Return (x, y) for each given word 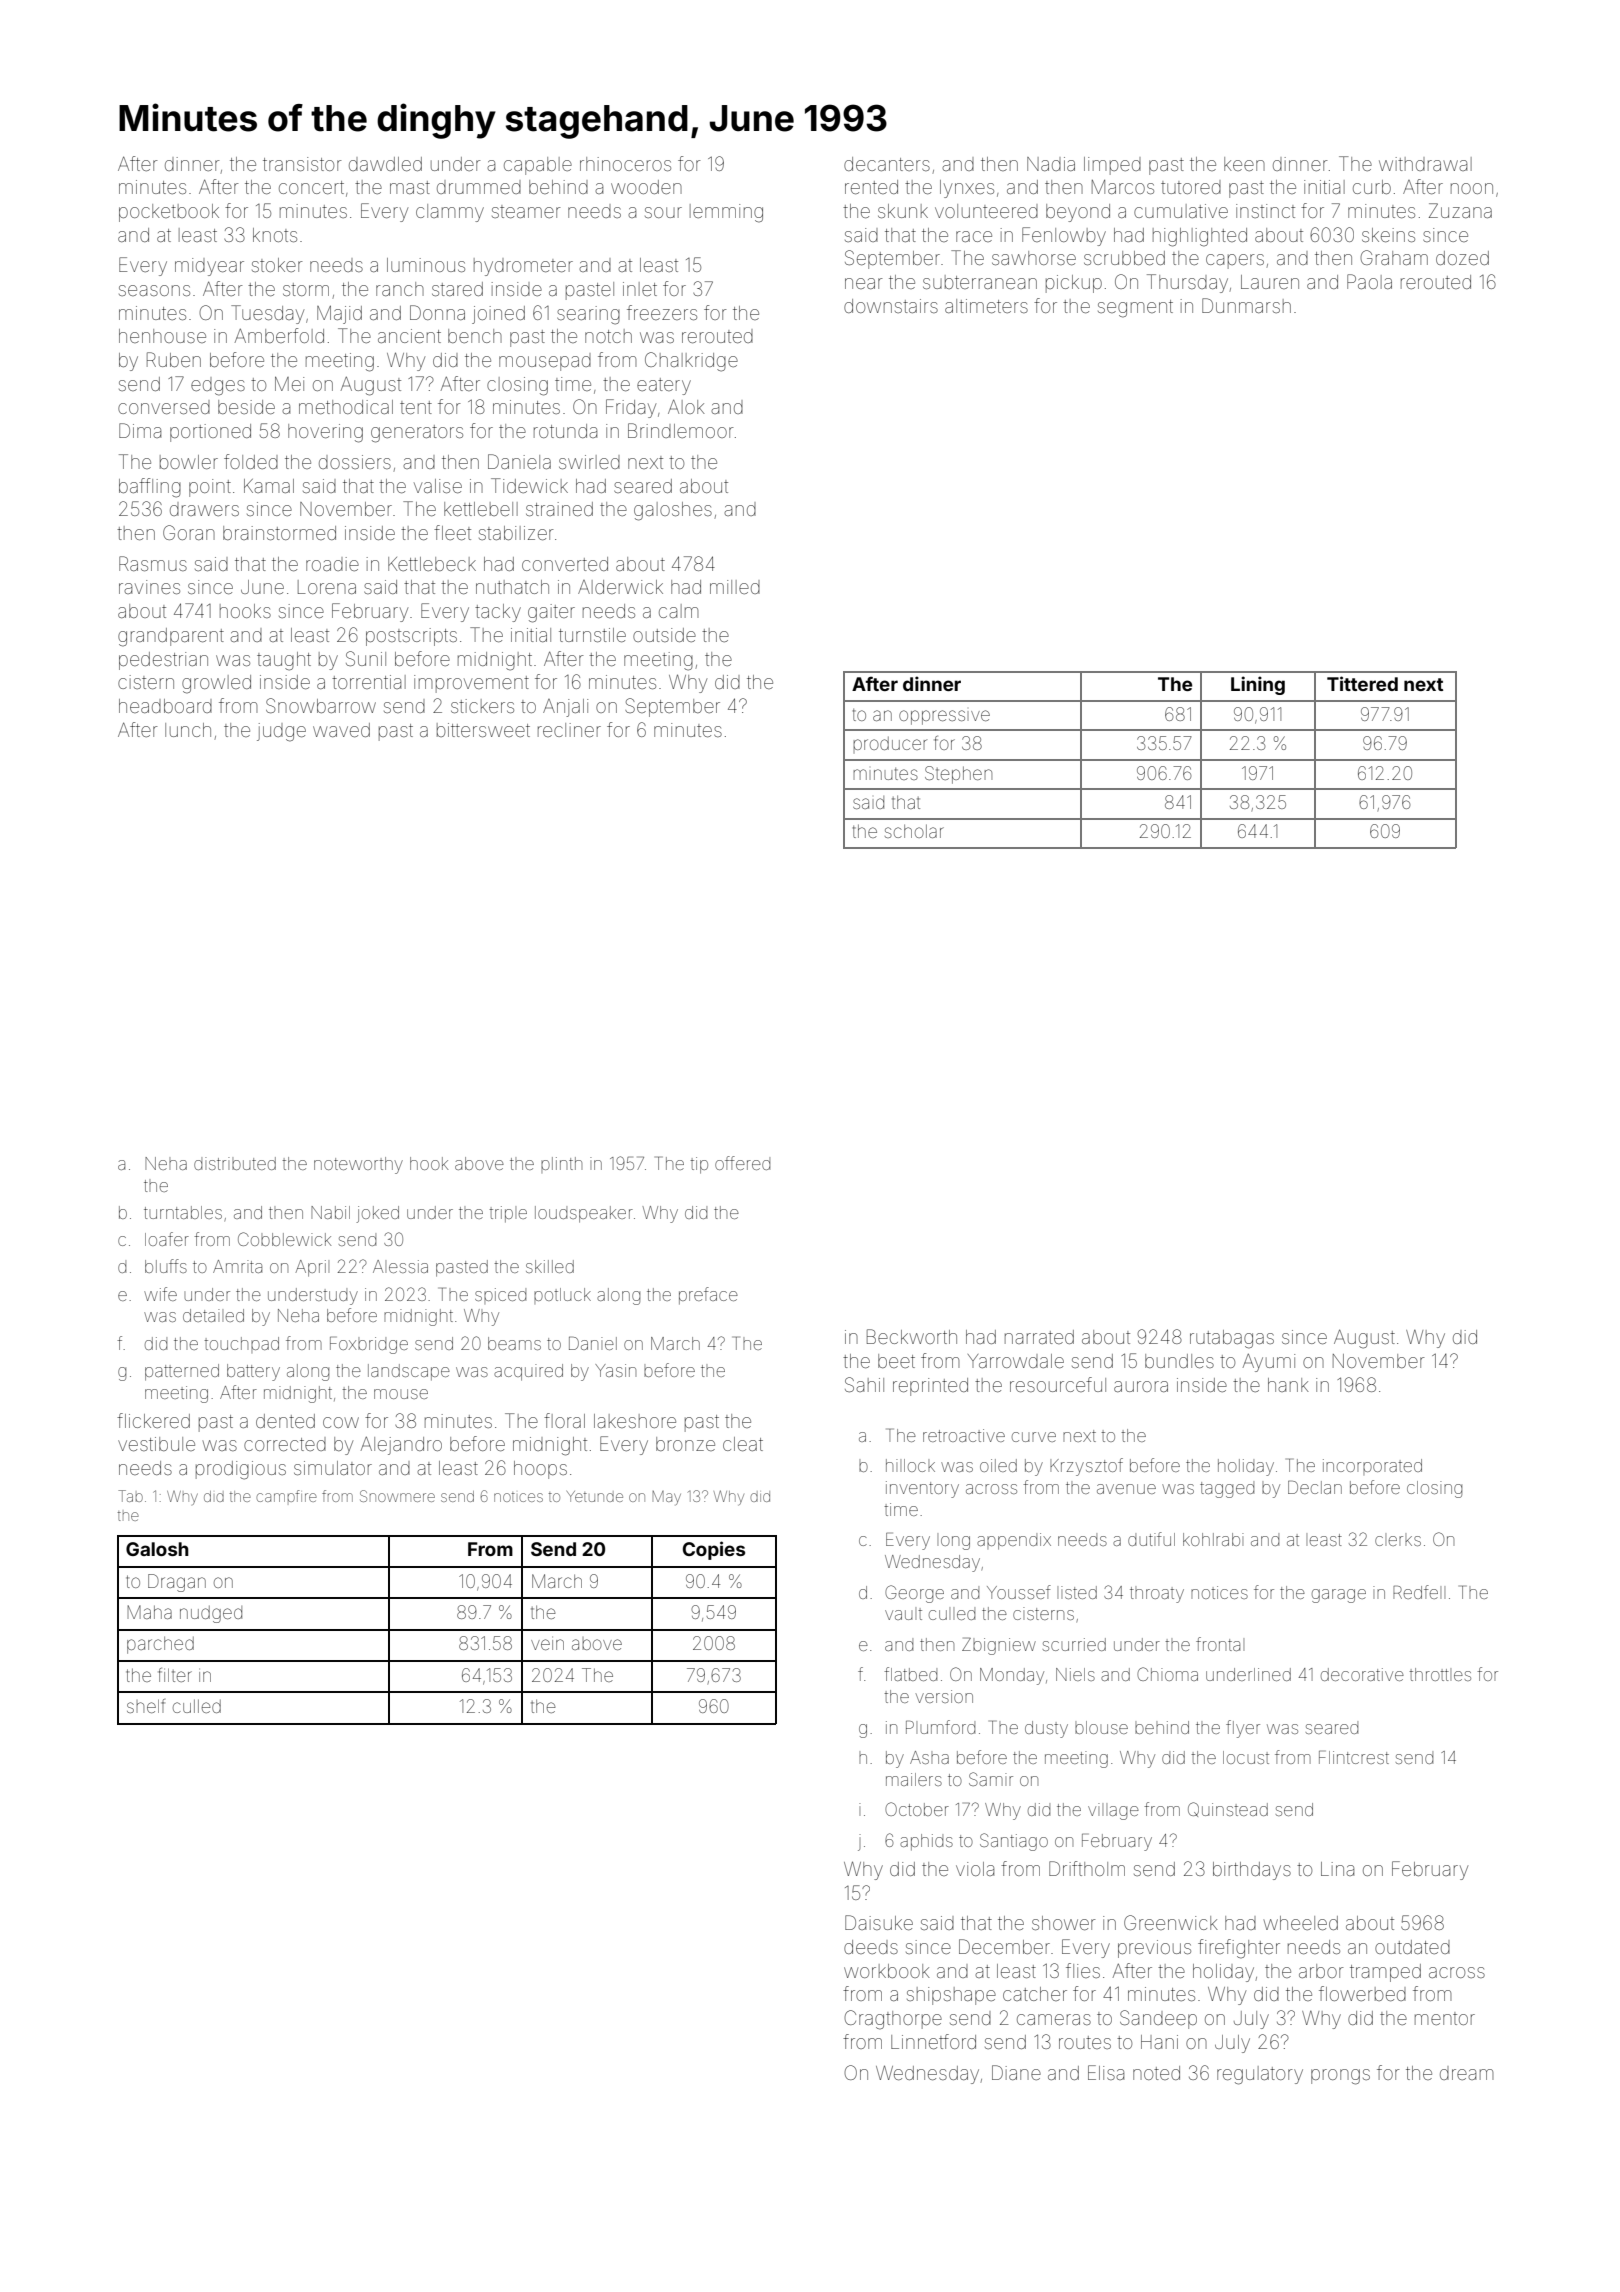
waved (341, 730)
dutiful (1151, 1539)
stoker (277, 265)
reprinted (930, 1387)
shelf (146, 1706)
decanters (887, 164)
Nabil (330, 1212)
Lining (1258, 685)
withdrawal (1425, 164)
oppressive (944, 717)
